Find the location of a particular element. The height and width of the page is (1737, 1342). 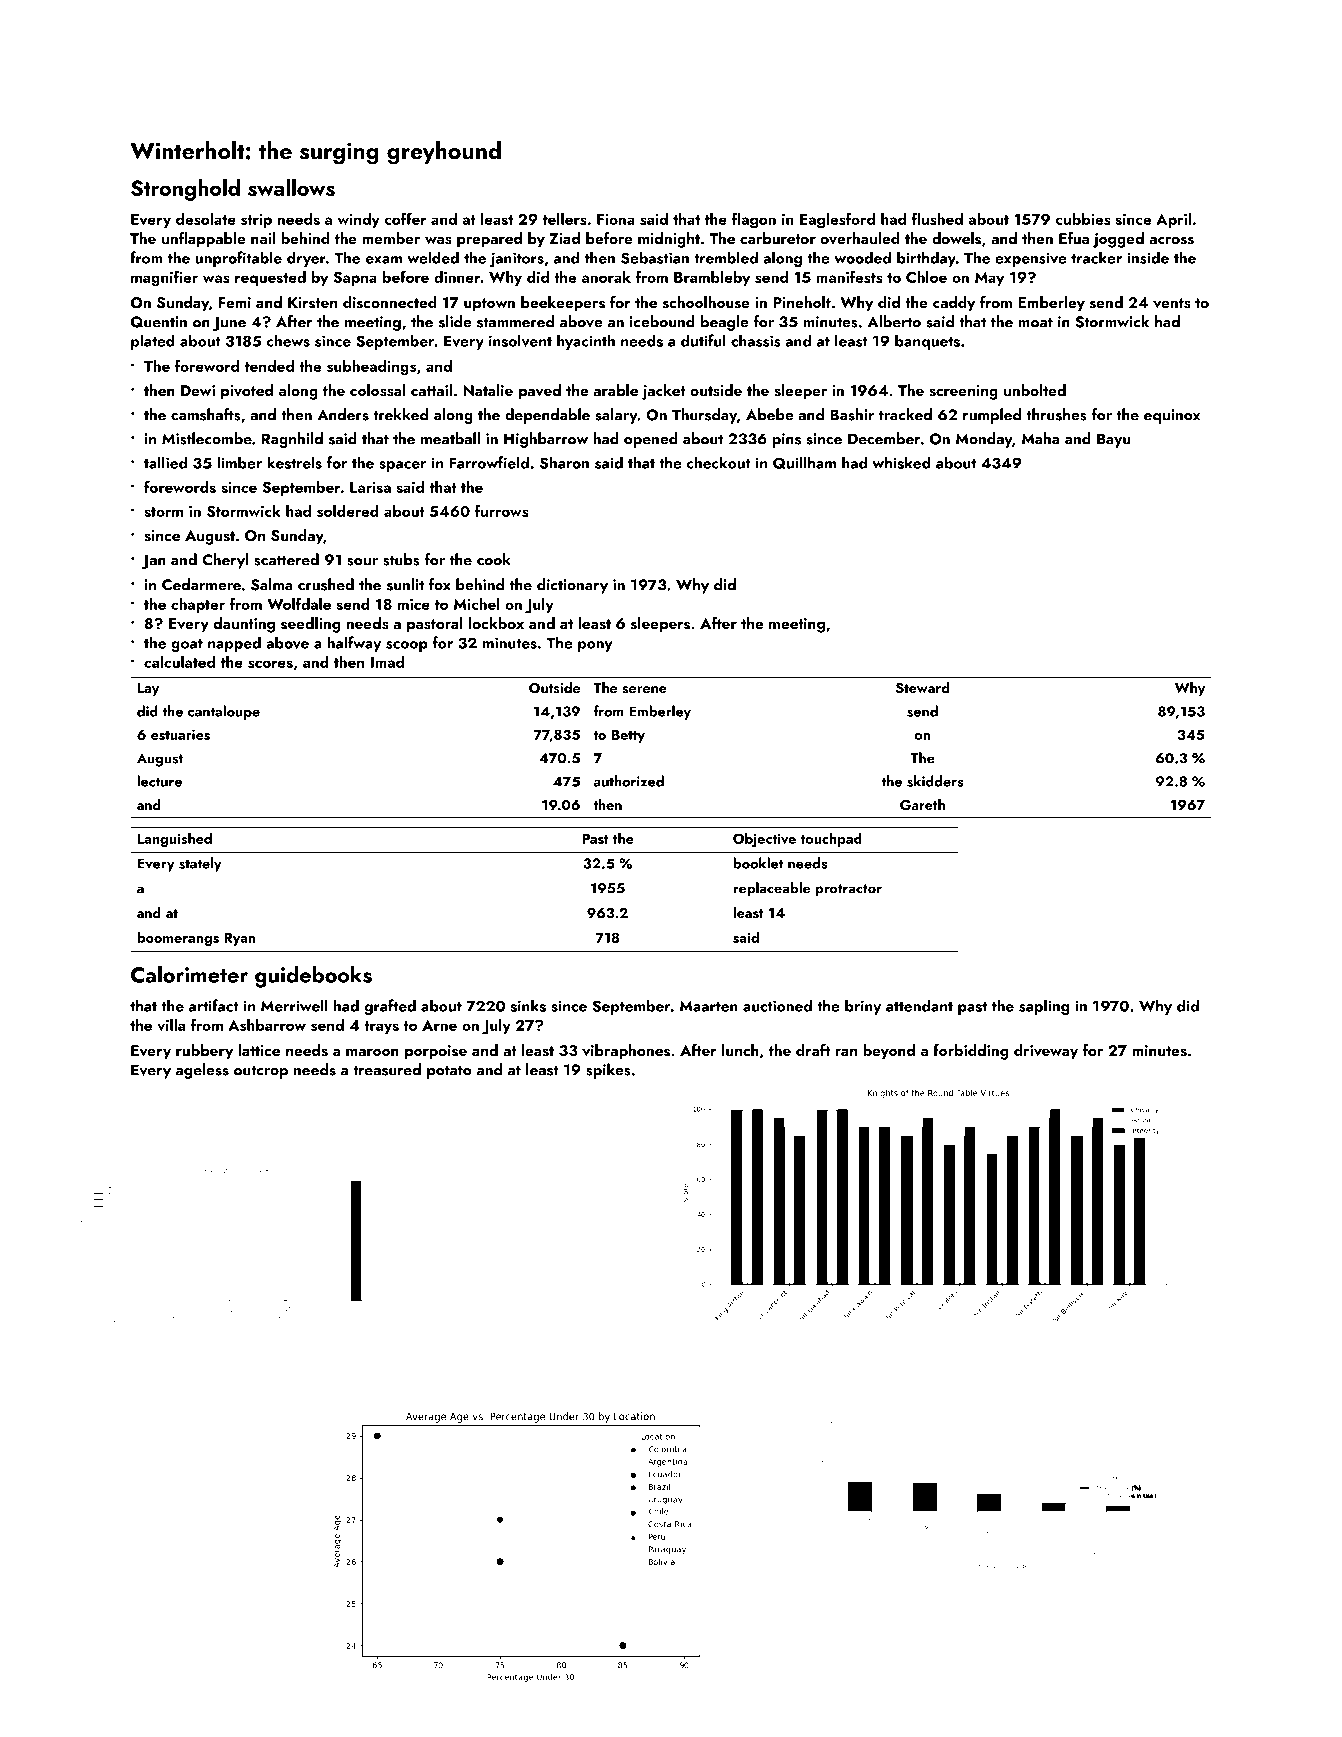

cubbies is located at coordinates (1083, 219).
